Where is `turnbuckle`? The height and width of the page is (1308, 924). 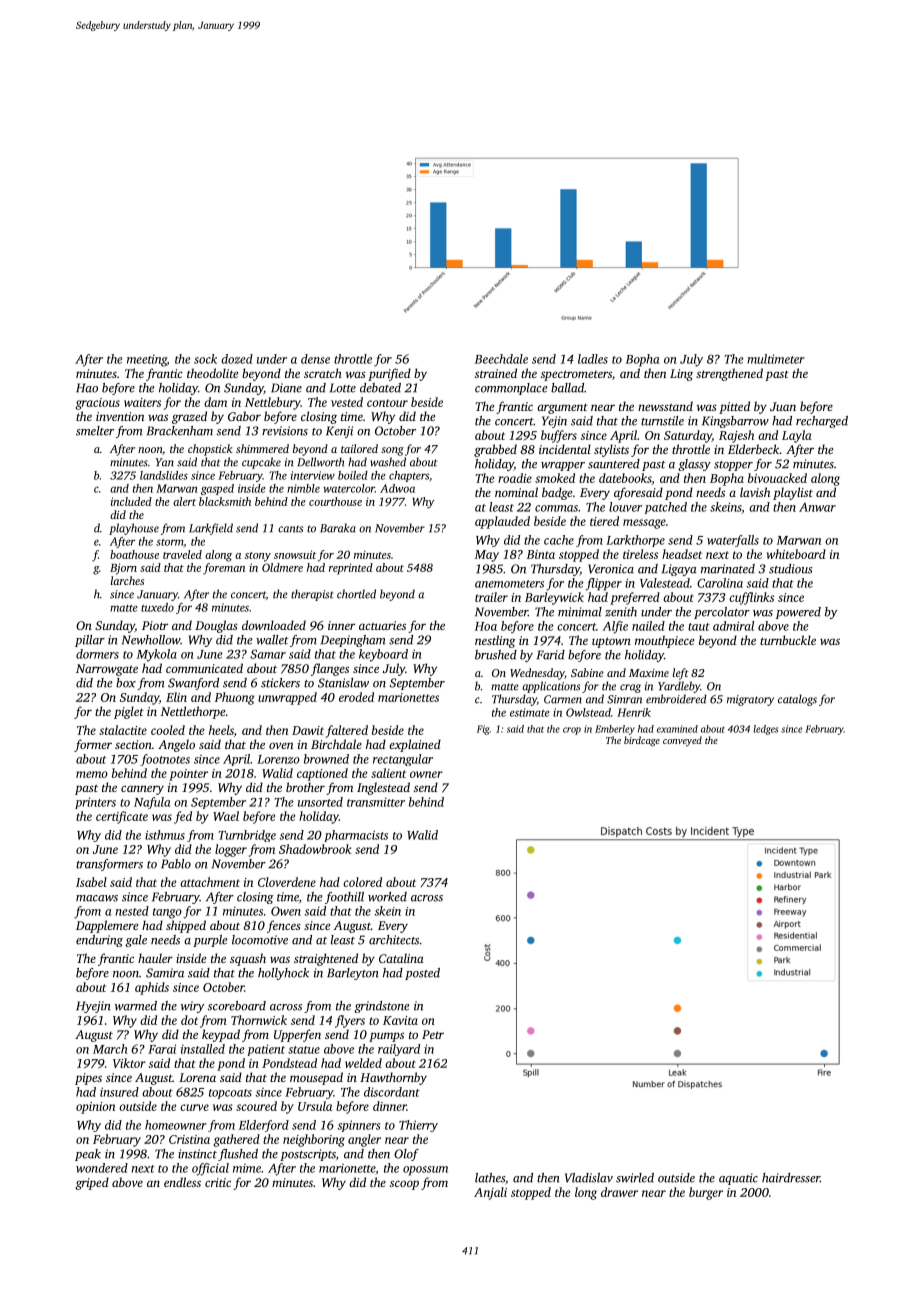 turnbuckle is located at coordinates (788, 640).
